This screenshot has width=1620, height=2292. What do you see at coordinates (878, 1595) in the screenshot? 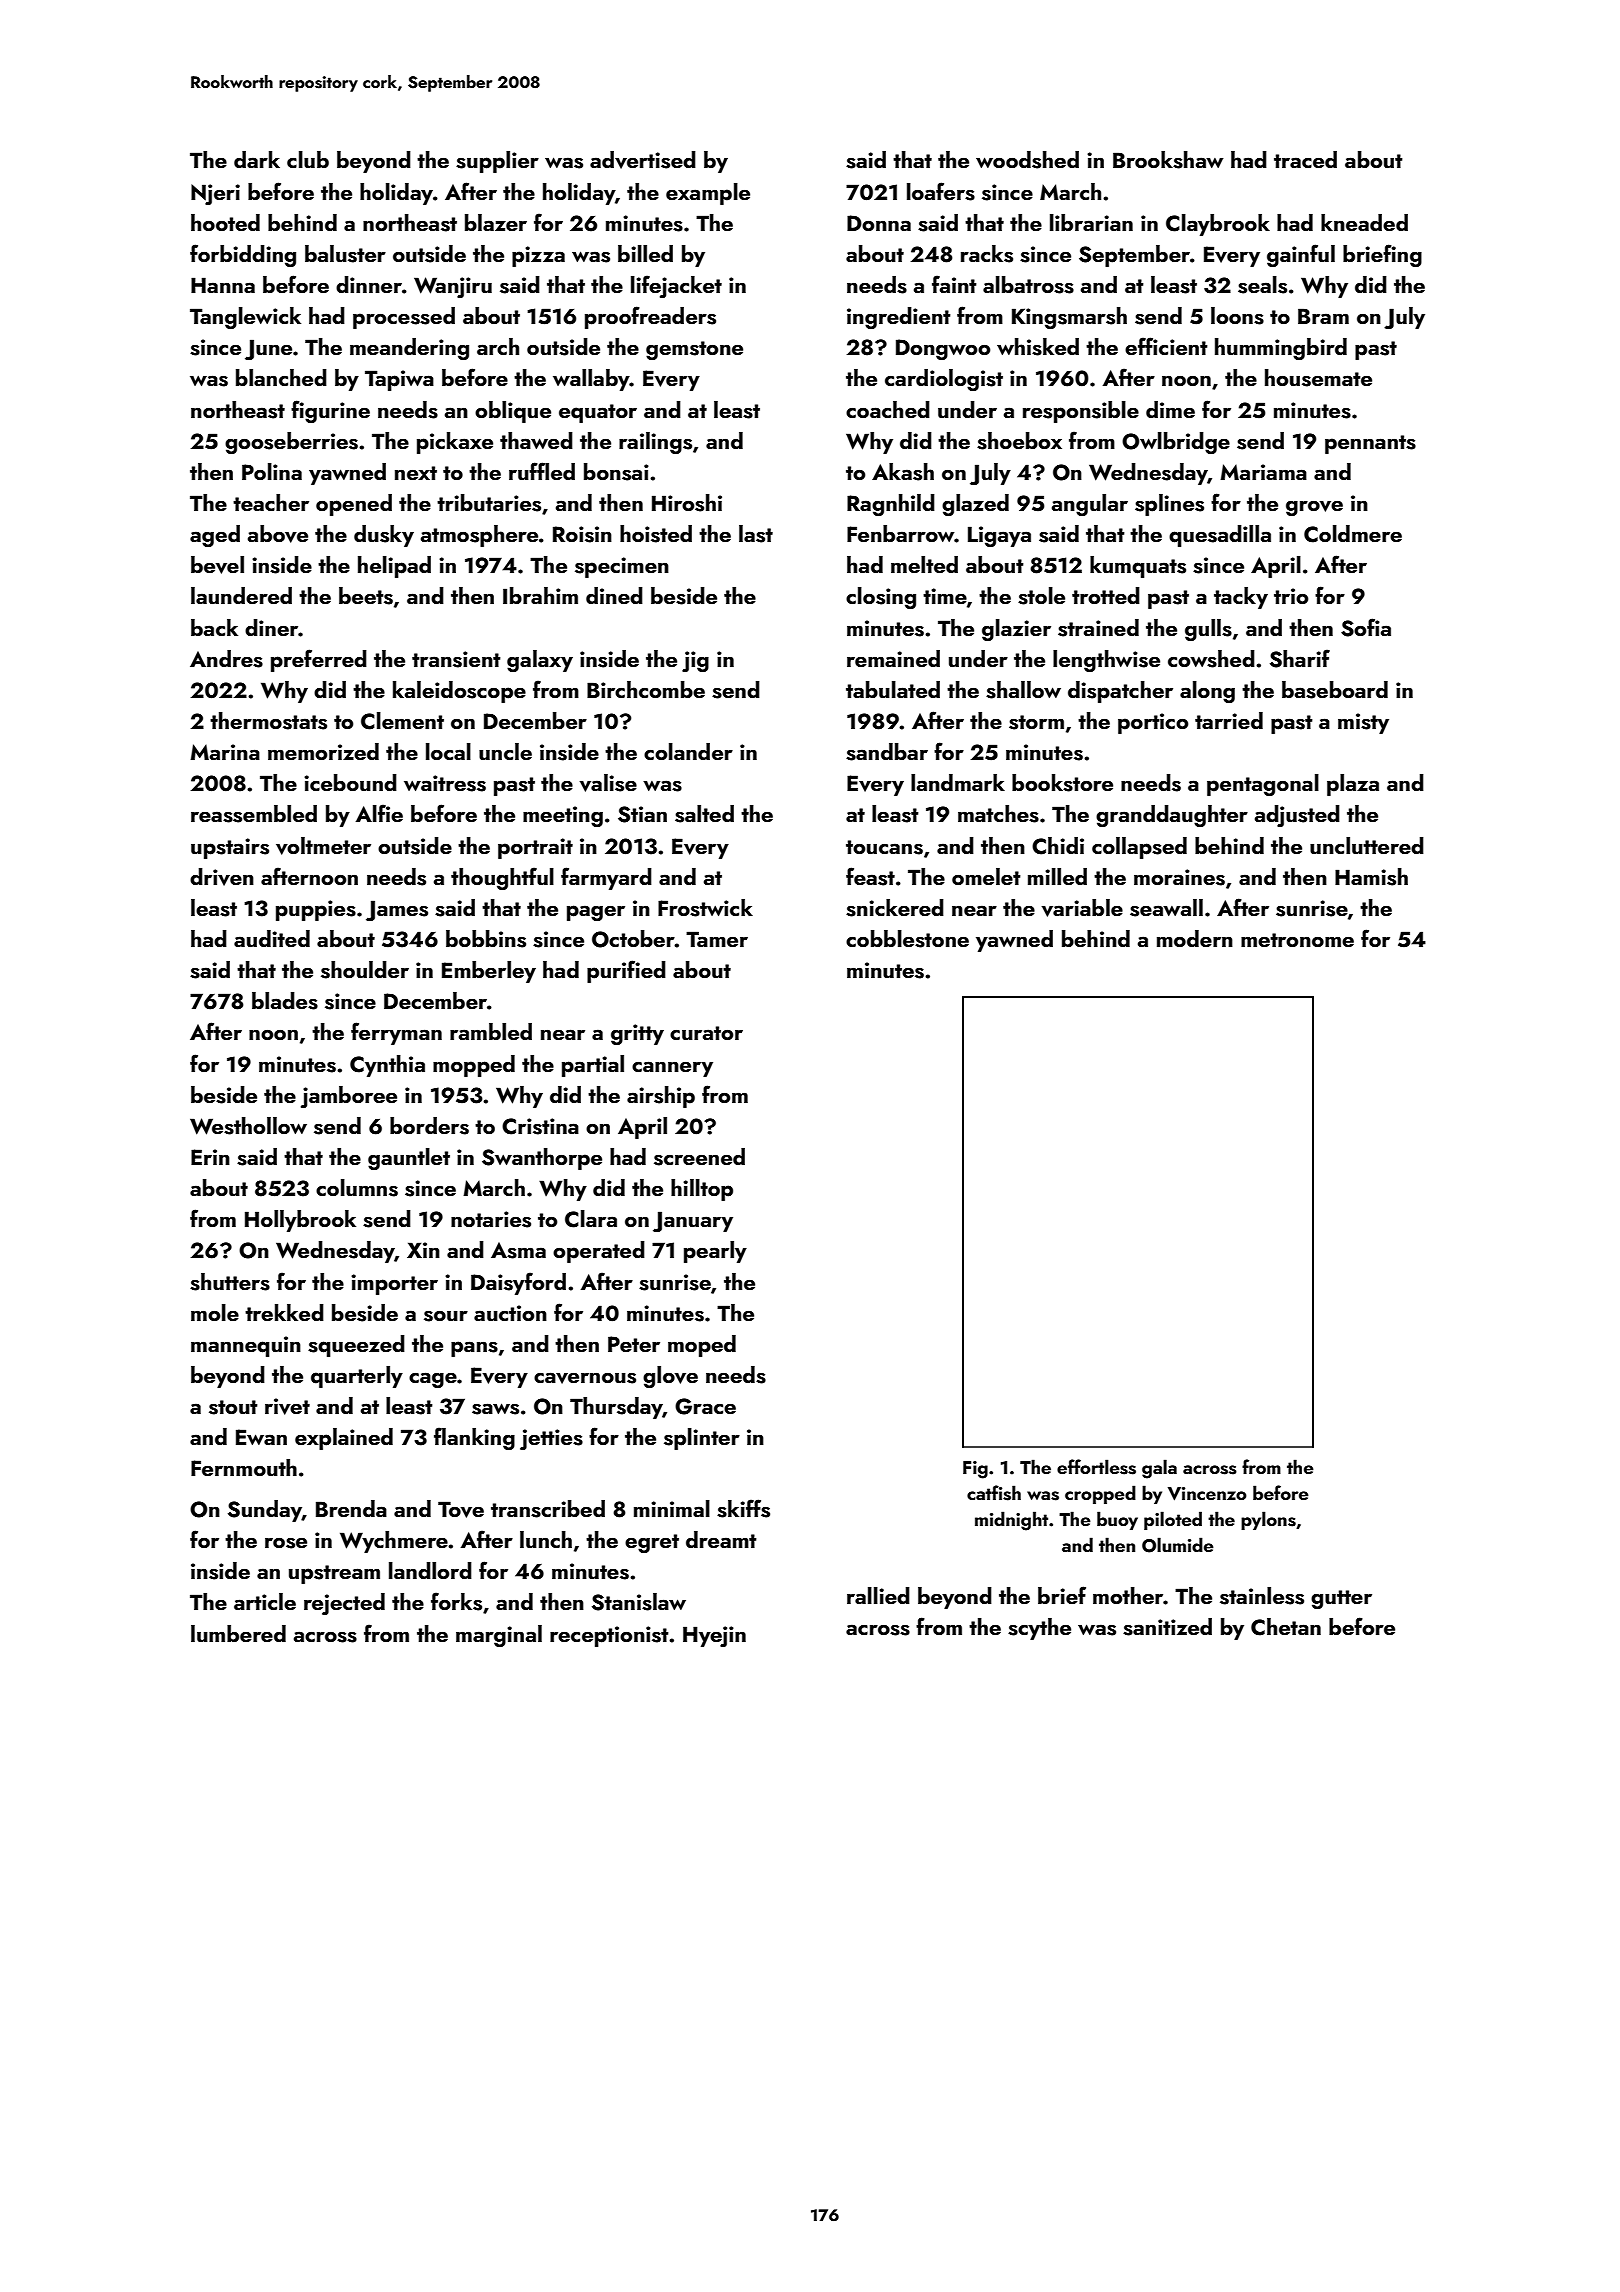
I see `rallied` at bounding box center [878, 1595].
